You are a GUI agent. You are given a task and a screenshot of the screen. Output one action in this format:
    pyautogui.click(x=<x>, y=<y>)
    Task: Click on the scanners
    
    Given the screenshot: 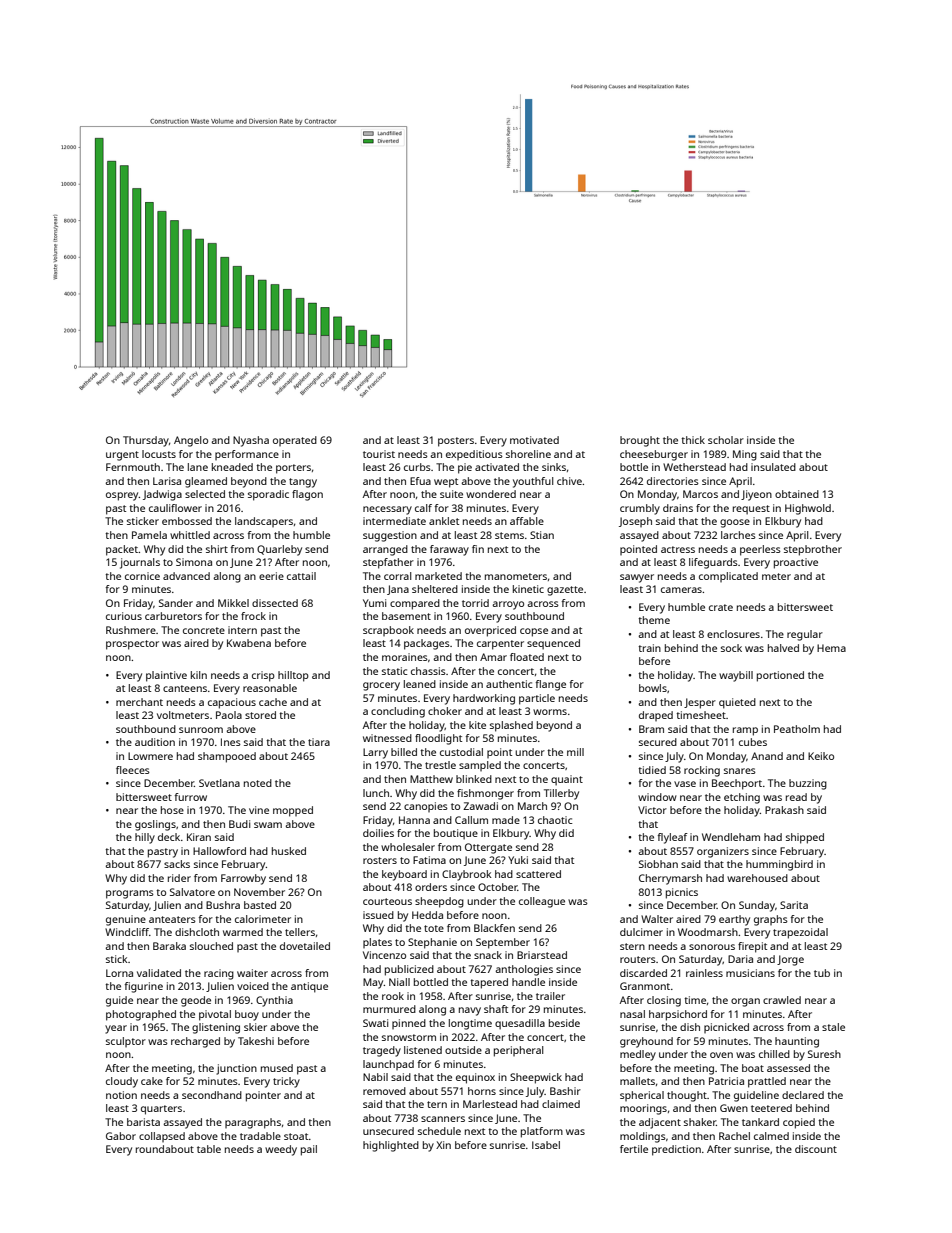 What is the action you would take?
    pyautogui.click(x=443, y=1119)
